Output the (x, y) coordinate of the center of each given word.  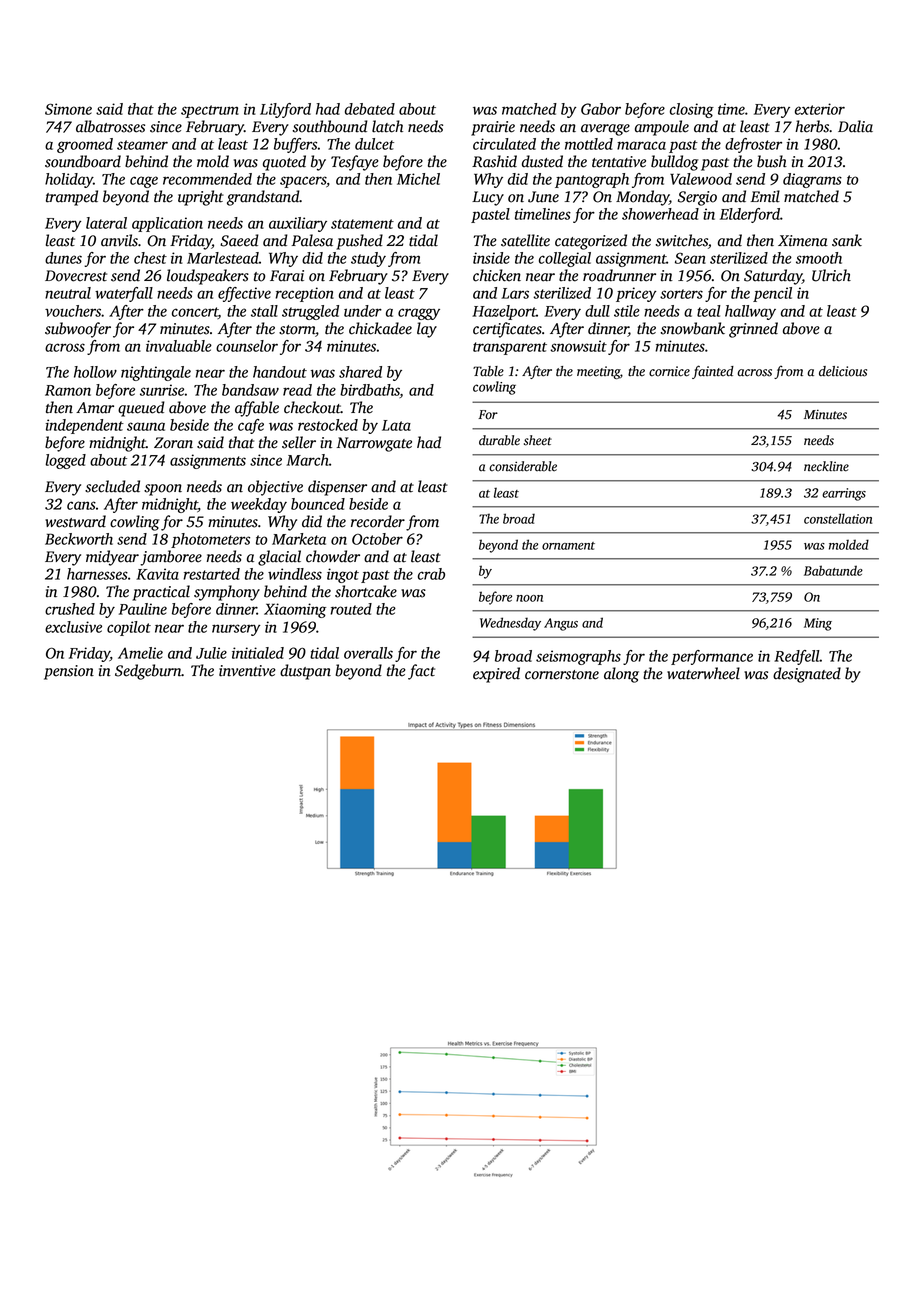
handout (280, 372)
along (621, 675)
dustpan (305, 672)
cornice (669, 371)
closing (692, 110)
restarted (211, 574)
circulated (504, 144)
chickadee (380, 328)
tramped (72, 198)
